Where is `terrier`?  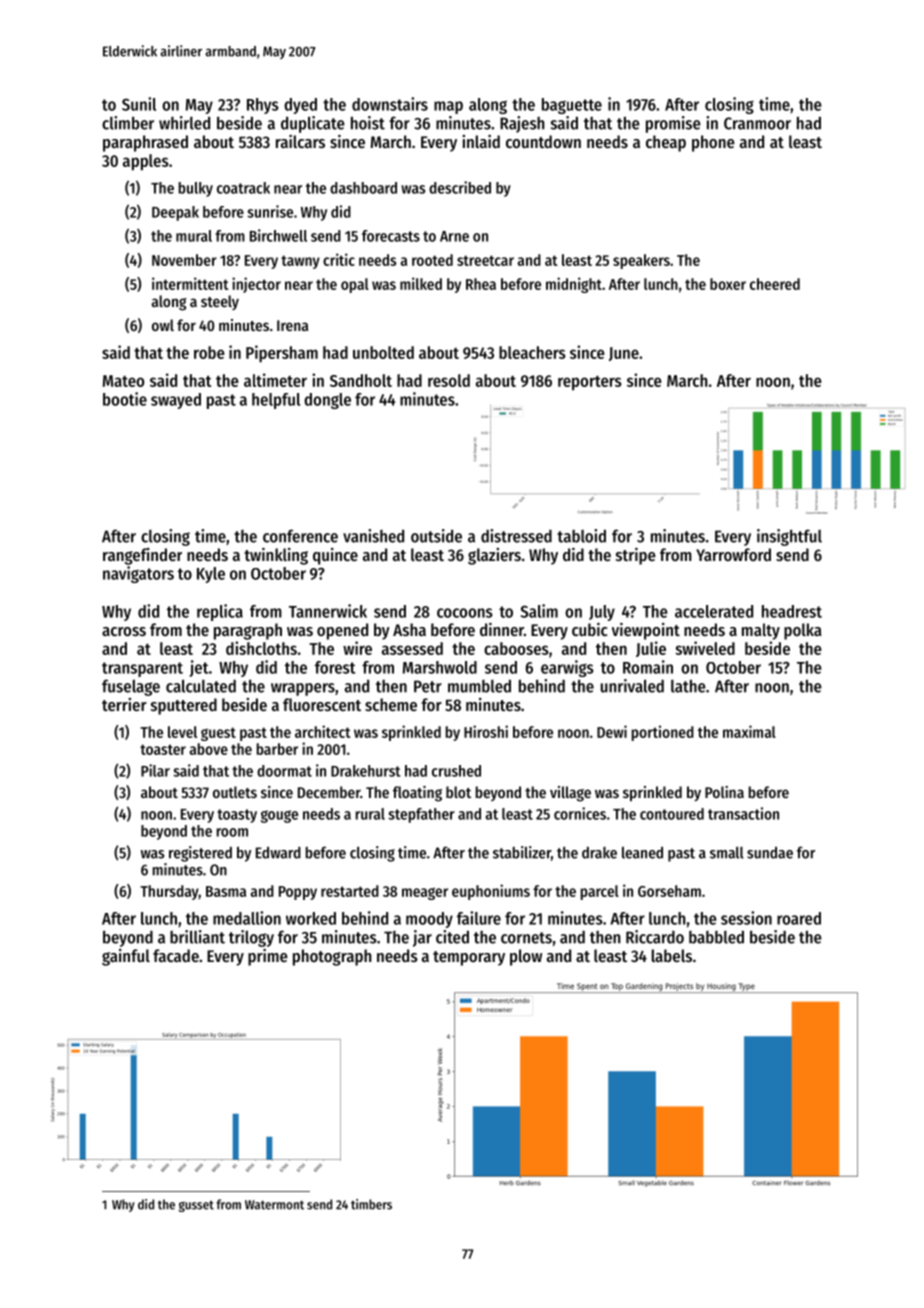 terrier is located at coordinates (124, 704).
